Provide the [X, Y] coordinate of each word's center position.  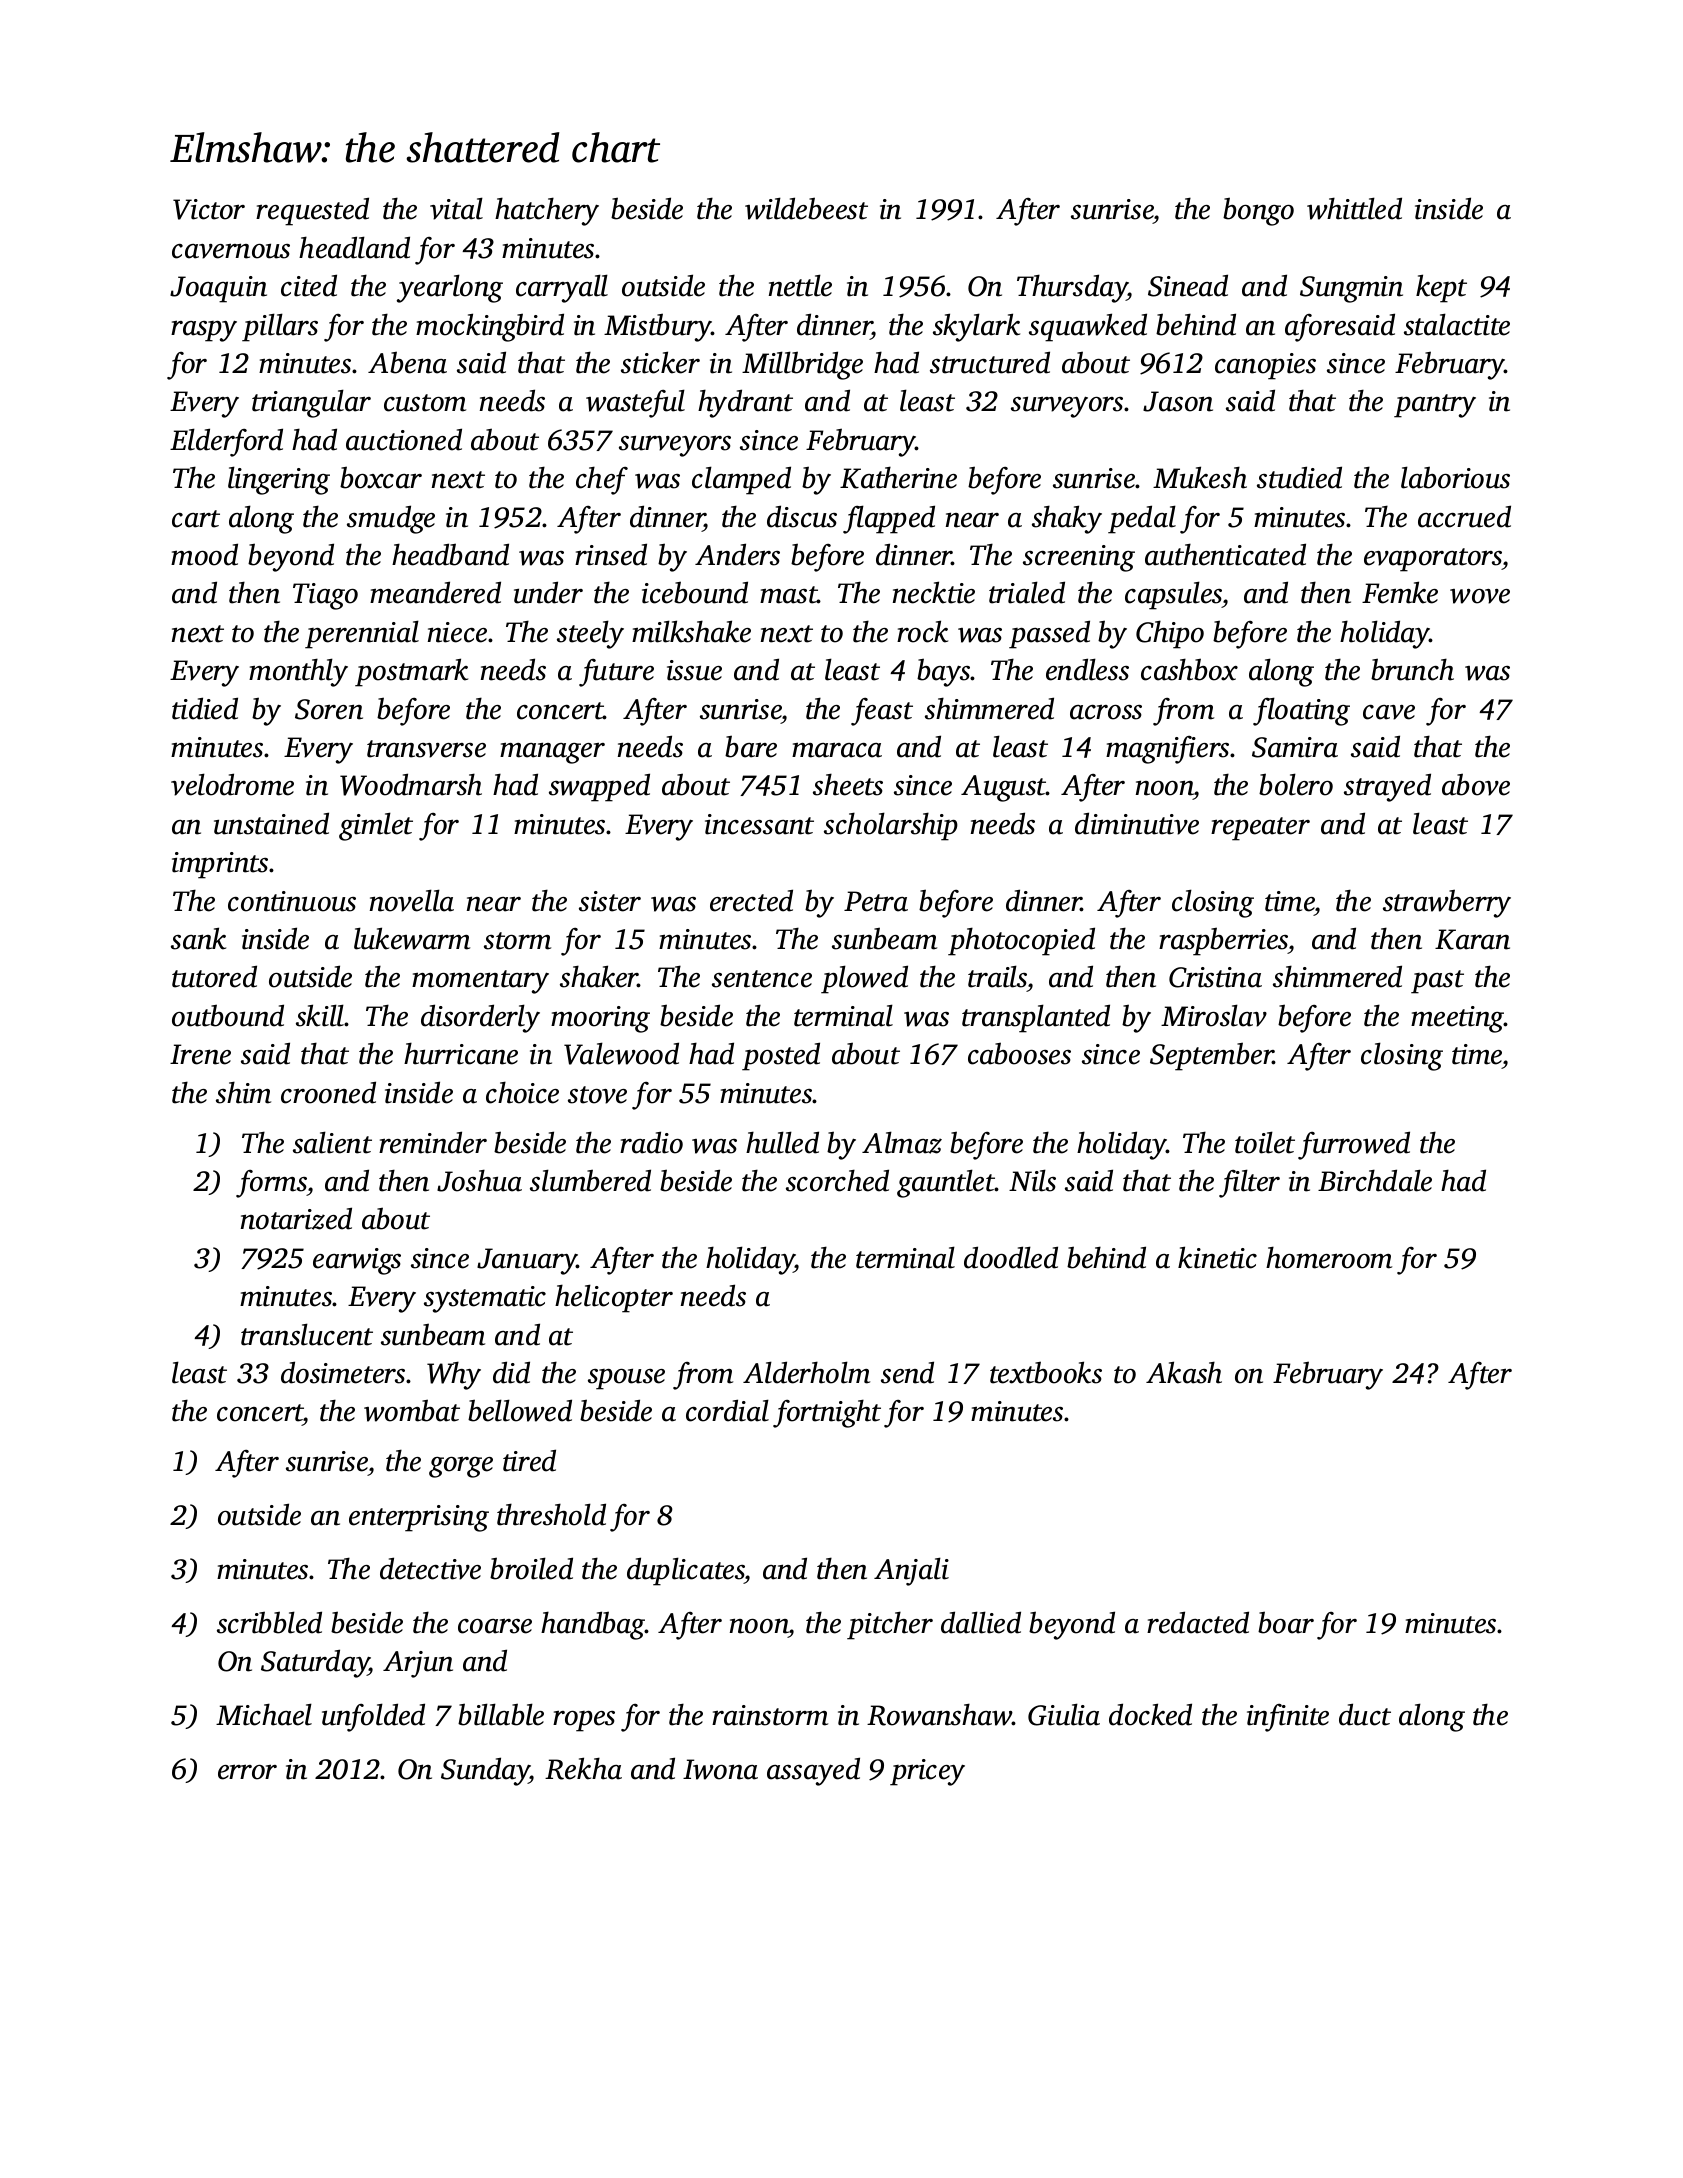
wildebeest [806, 208]
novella [412, 900]
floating [1301, 711]
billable [501, 1714]
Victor [209, 209]
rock [922, 631]
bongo [1258, 211]
